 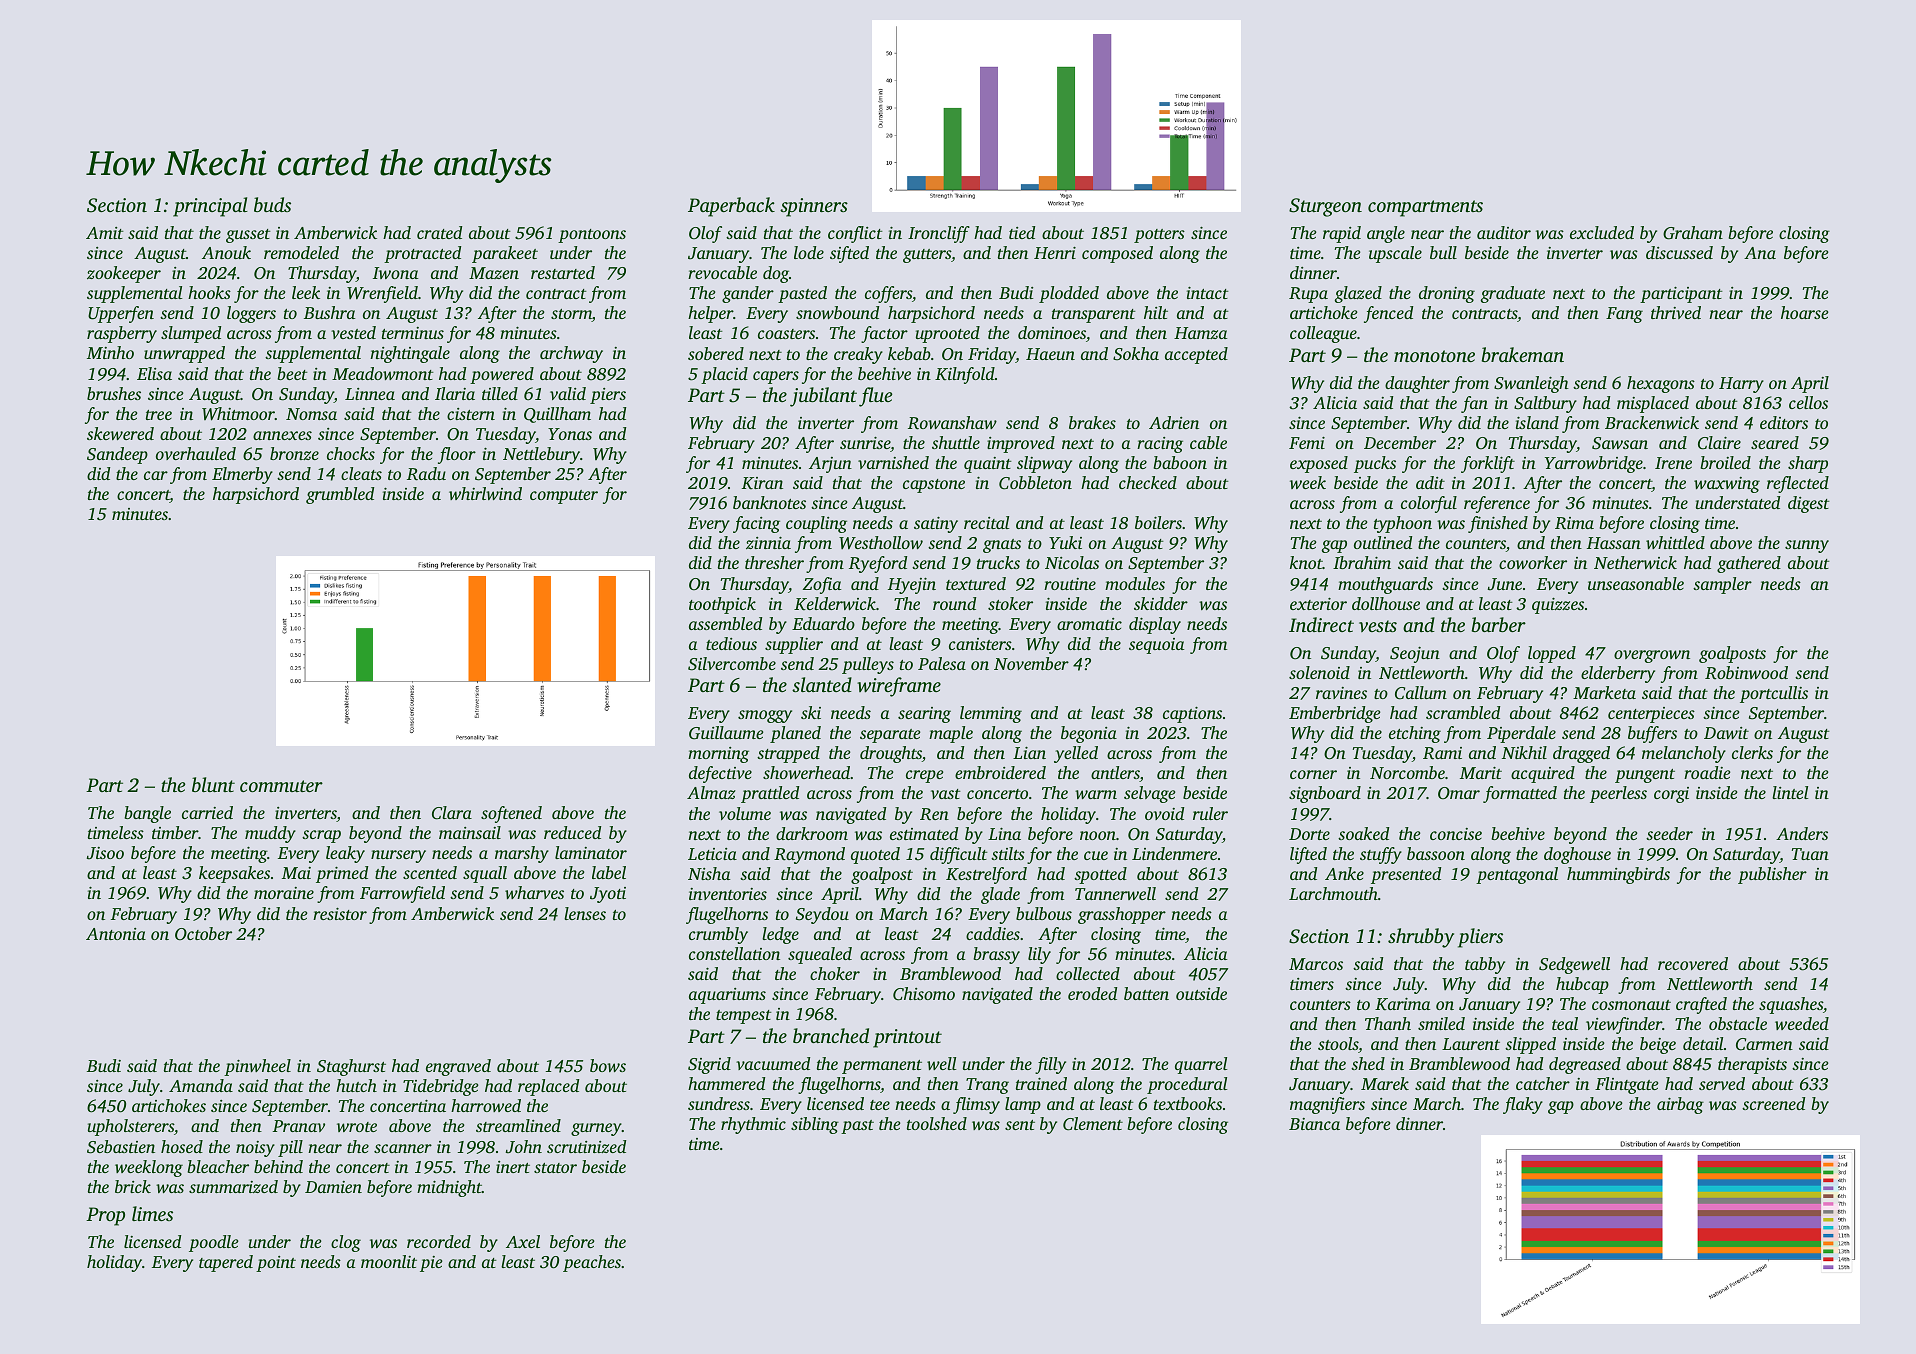 I want to click on Paperback, so click(x=731, y=207).
